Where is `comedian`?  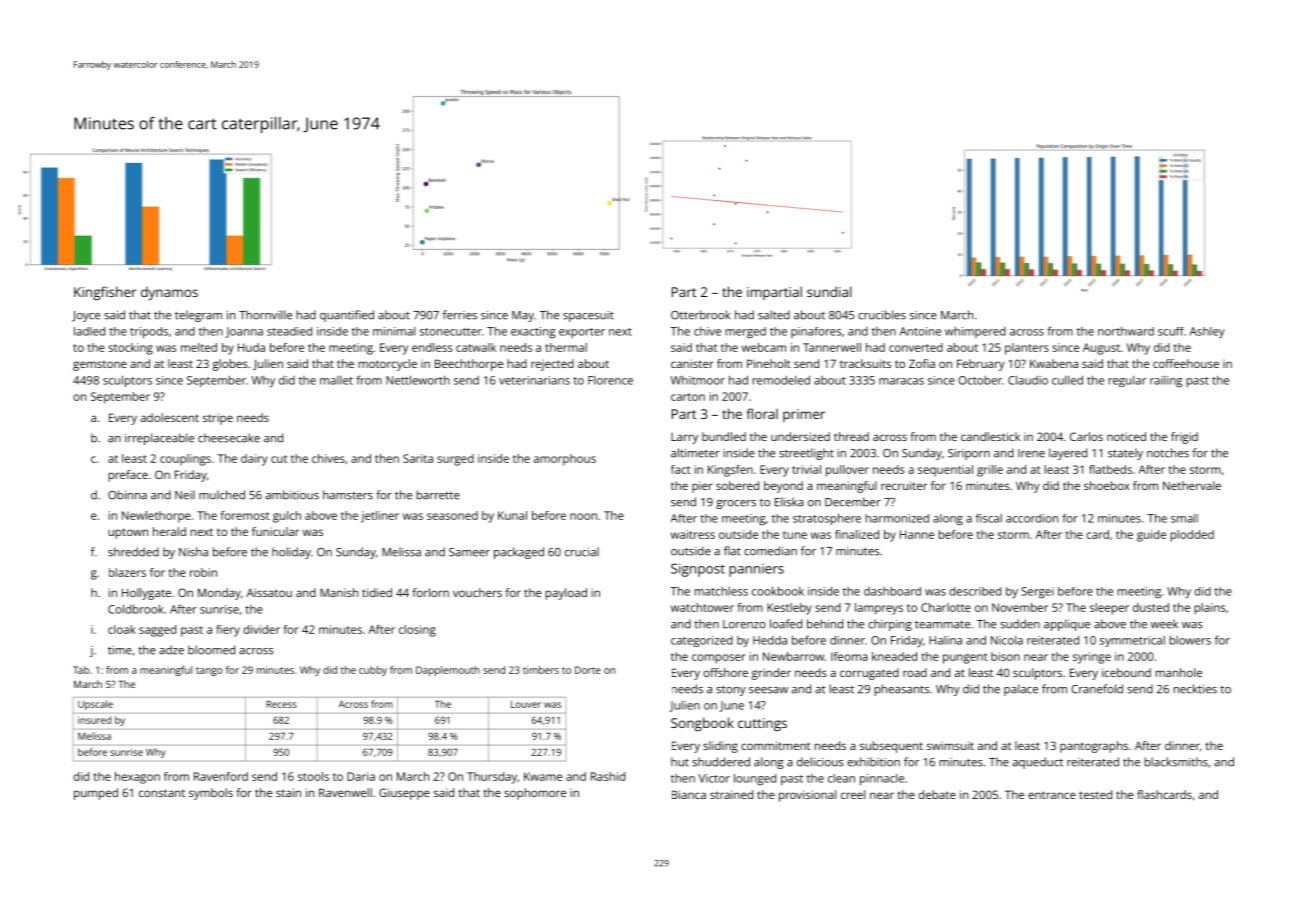 comedian is located at coordinates (770, 551).
